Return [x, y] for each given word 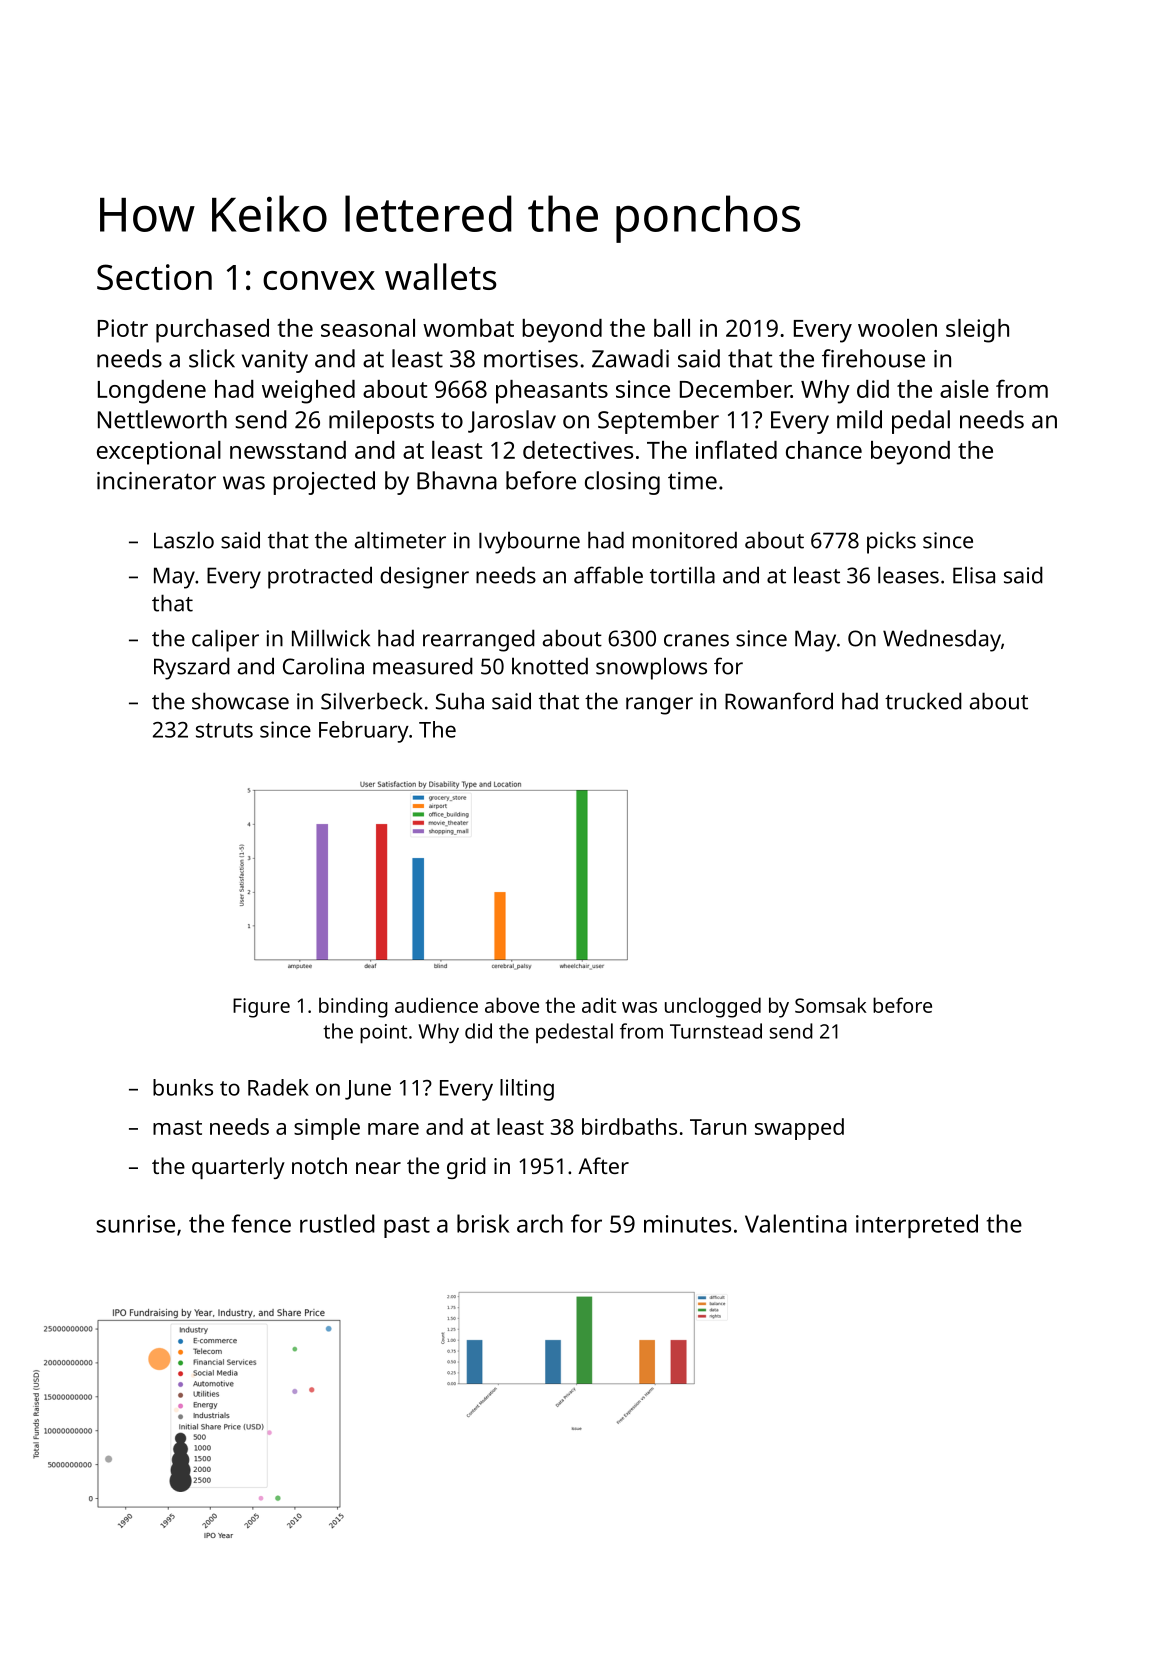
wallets [441, 276]
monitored [685, 540]
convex [319, 280]
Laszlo [184, 540]
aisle [964, 389]
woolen [897, 328]
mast [177, 1127]
